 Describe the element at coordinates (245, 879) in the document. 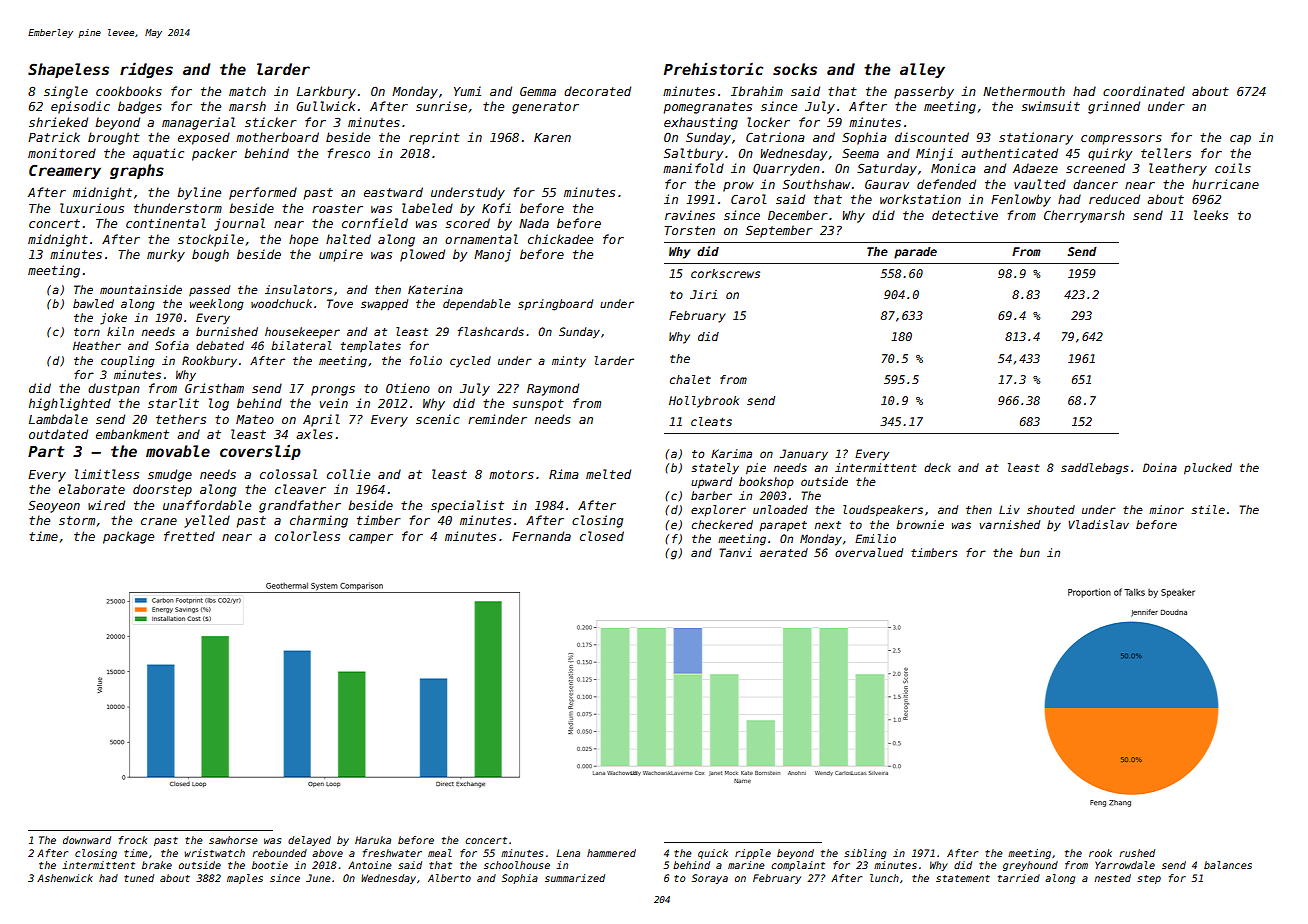

I see `maples` at that location.
